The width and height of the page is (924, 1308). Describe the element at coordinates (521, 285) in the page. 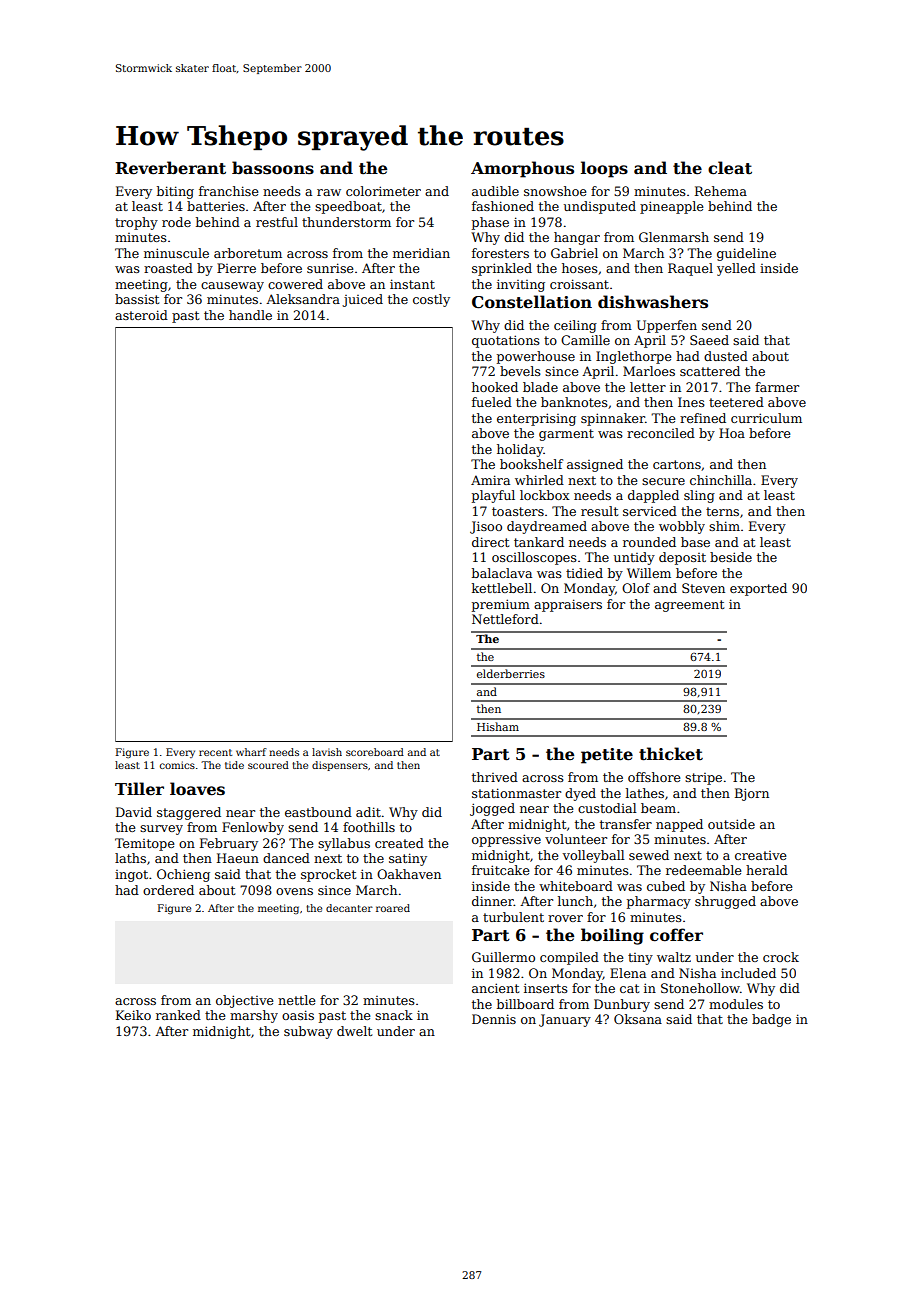

I see `inviting` at that location.
